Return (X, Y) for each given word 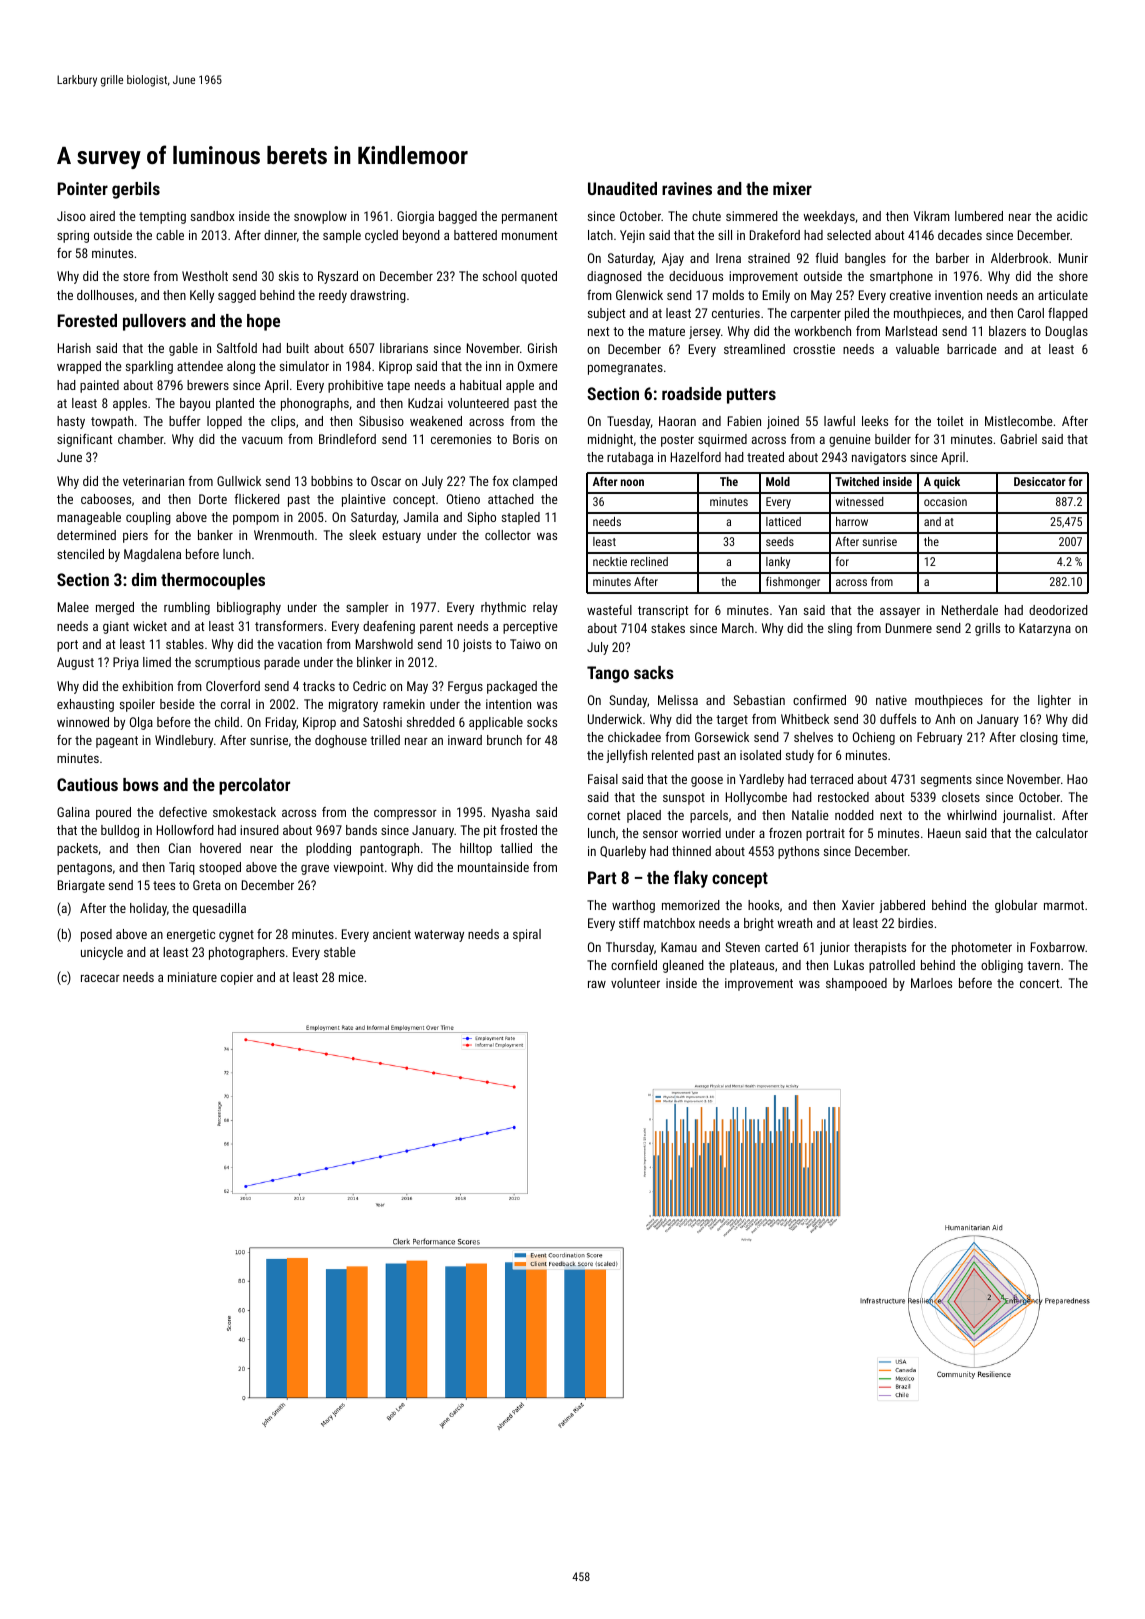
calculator (1062, 833)
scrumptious (227, 663)
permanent (529, 218)
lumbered (979, 216)
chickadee (634, 737)
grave (315, 870)
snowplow (320, 217)
